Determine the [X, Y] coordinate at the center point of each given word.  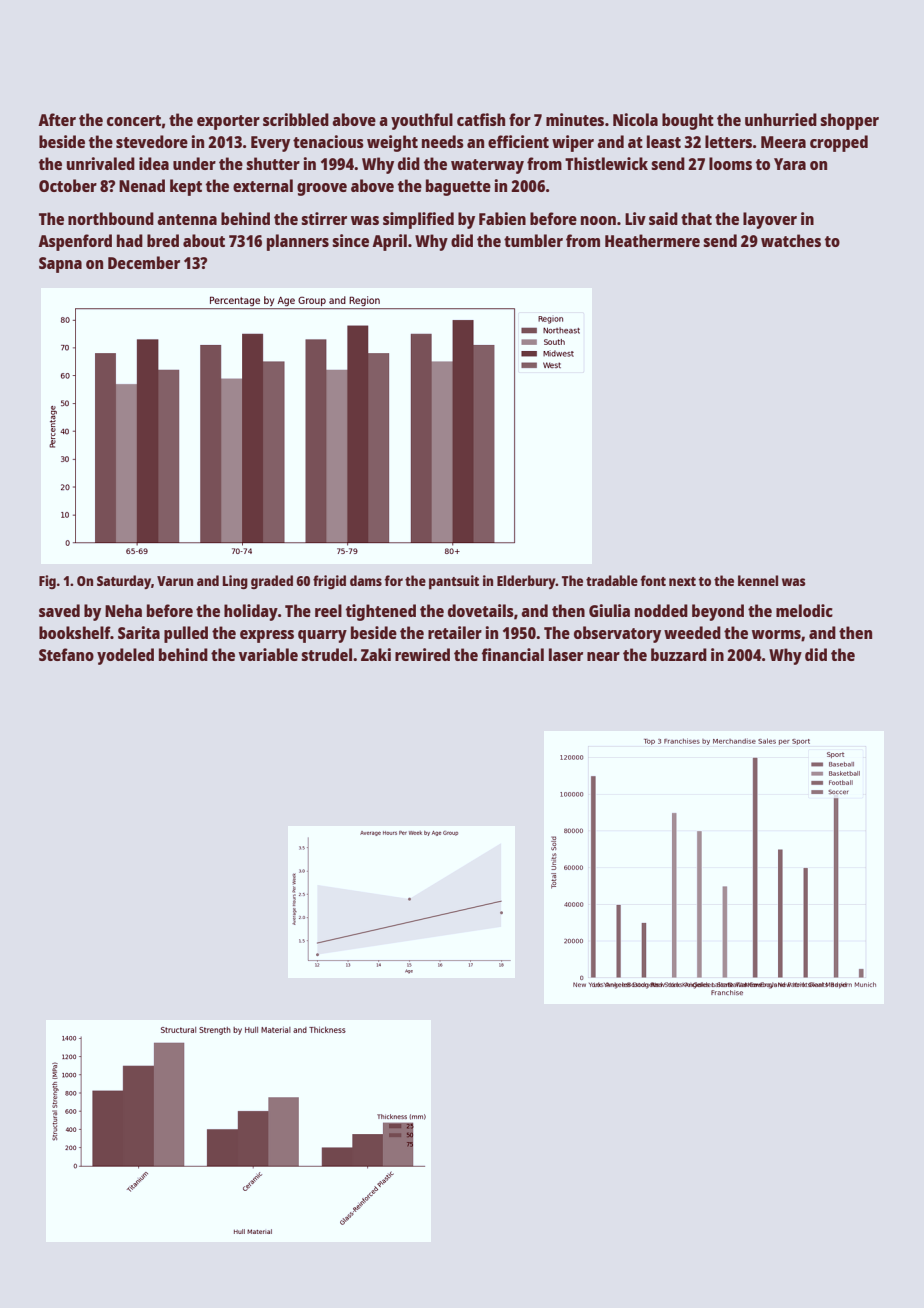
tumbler [533, 240]
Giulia [609, 610]
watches [791, 240]
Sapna [60, 265]
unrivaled [101, 163]
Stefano [66, 654]
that [696, 218]
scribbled [296, 119]
